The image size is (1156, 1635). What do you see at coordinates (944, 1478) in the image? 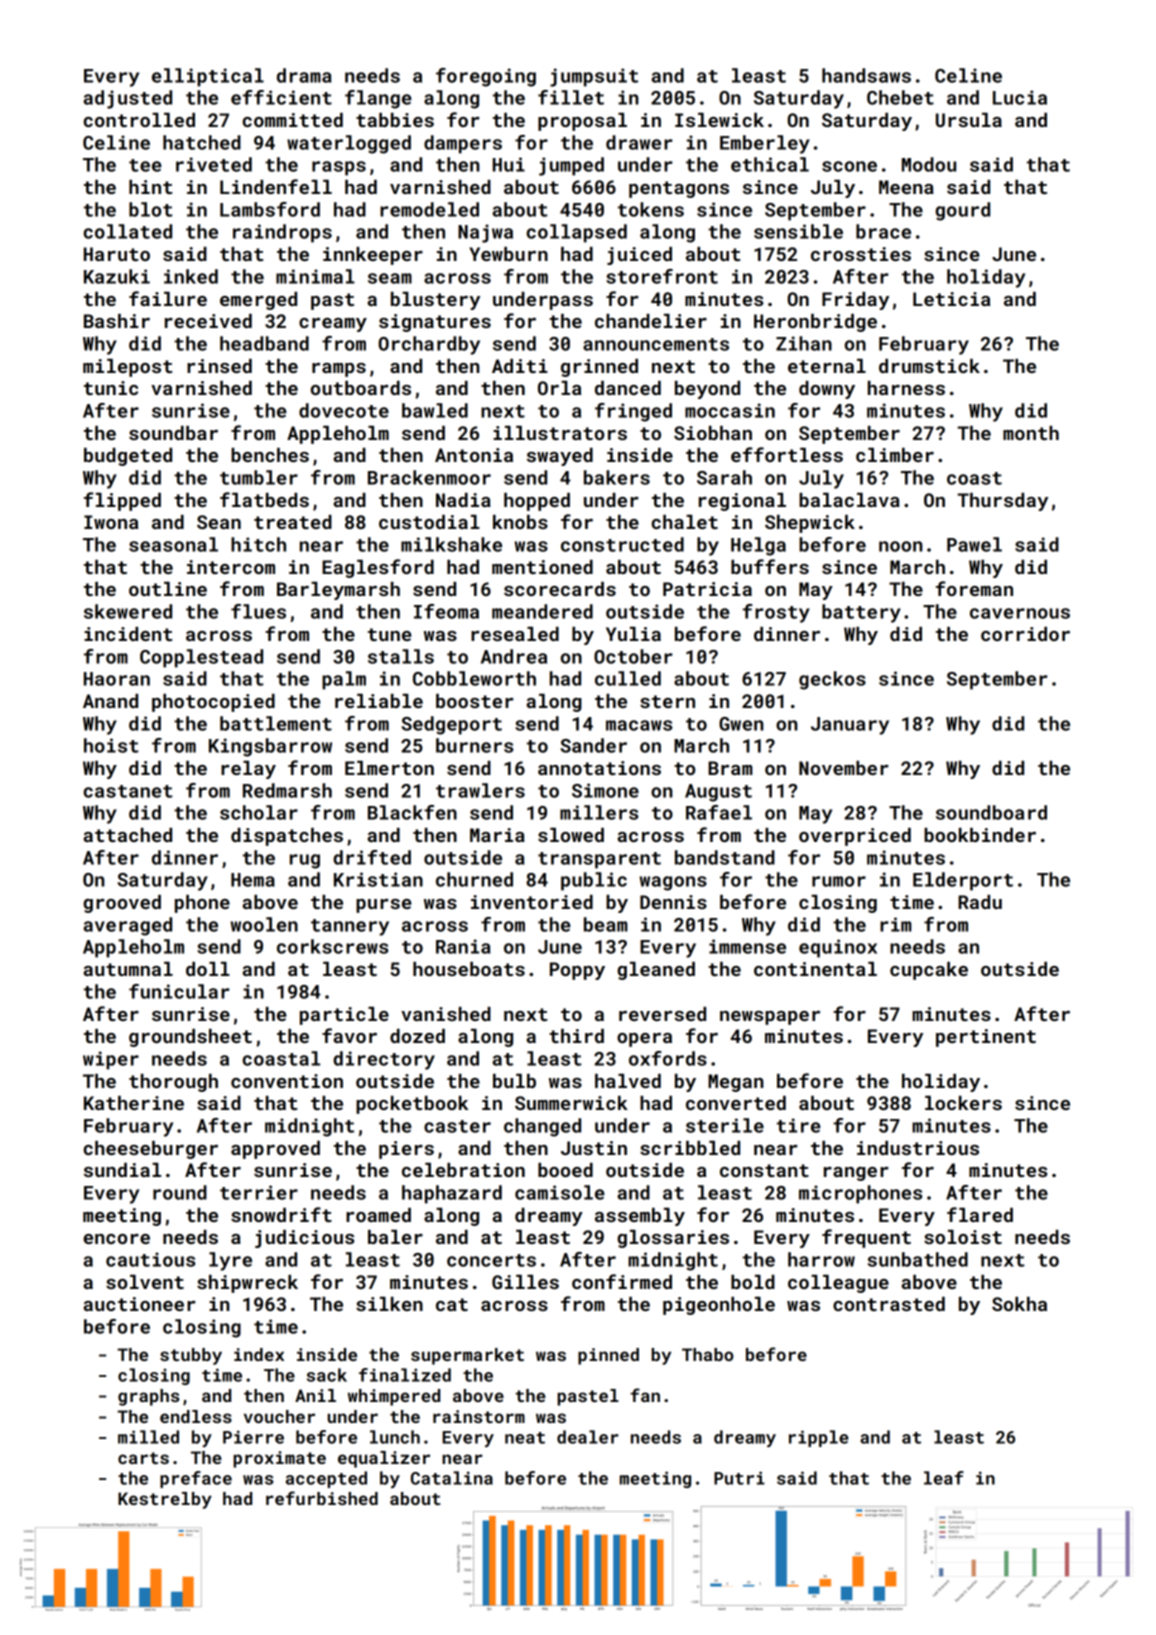
I see `leaf` at bounding box center [944, 1478].
